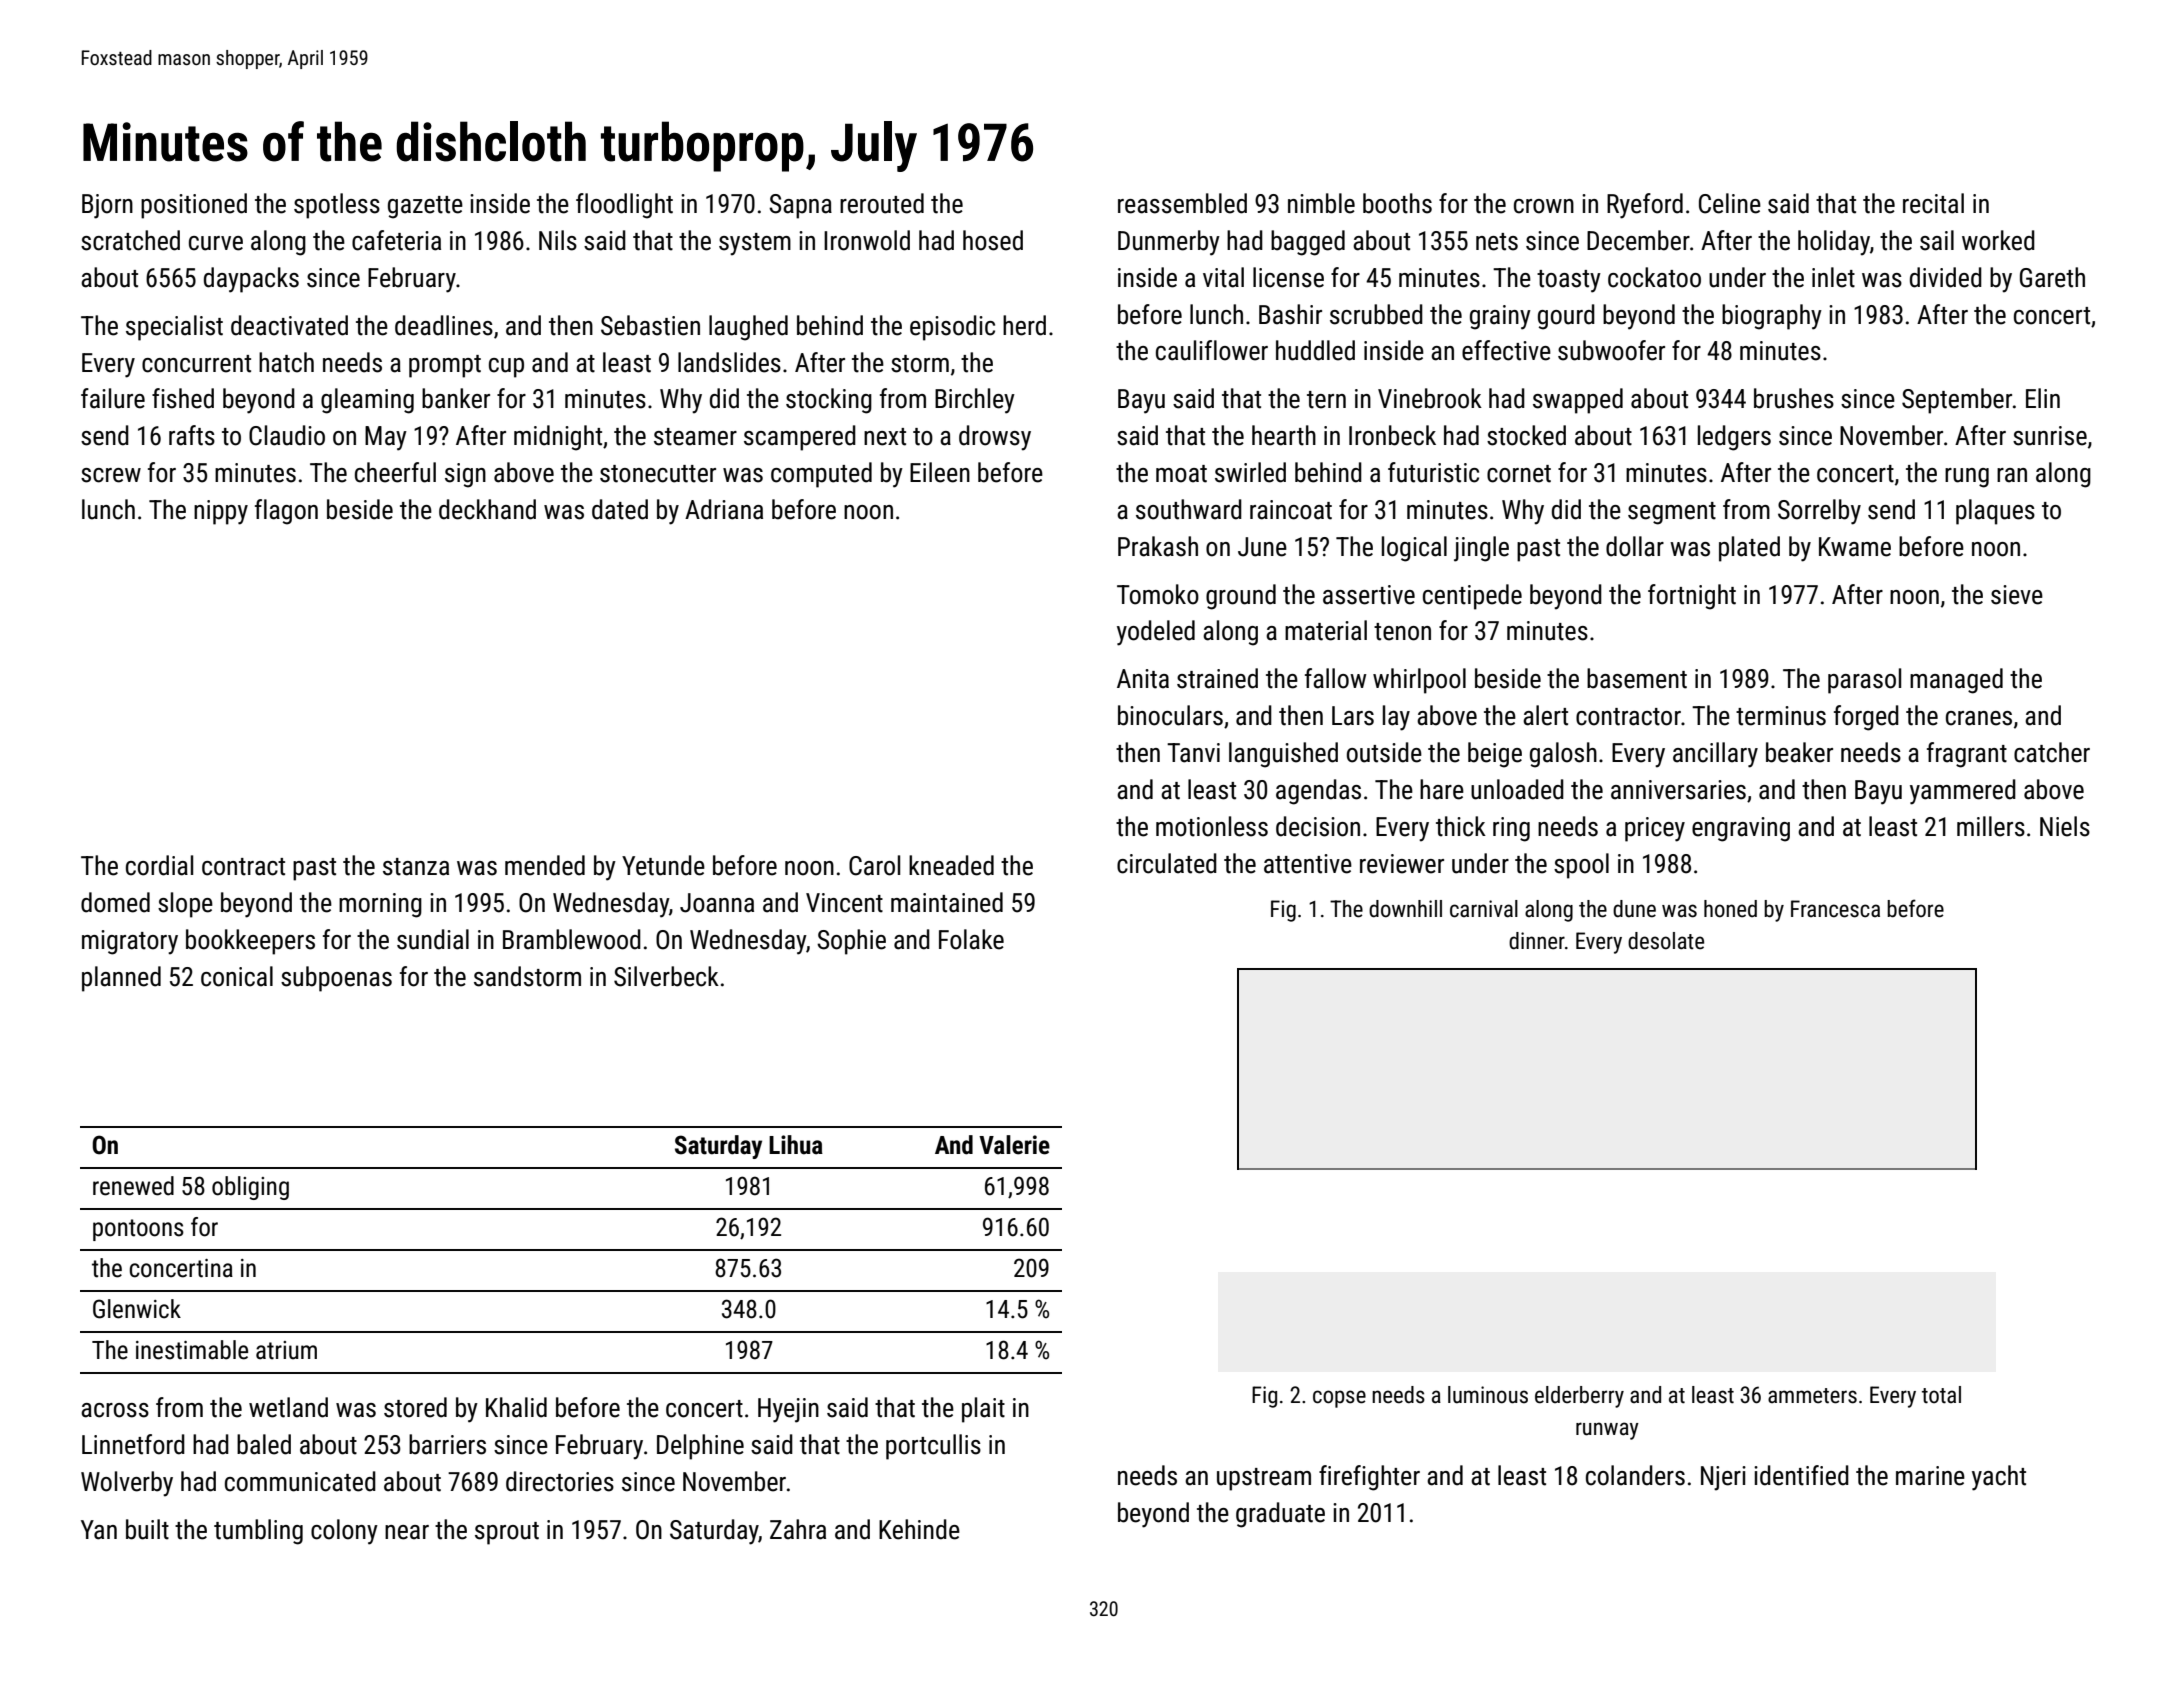 This image has height=1683, width=2178. Describe the element at coordinates (829, 401) in the image. I see `stocking` at that location.
